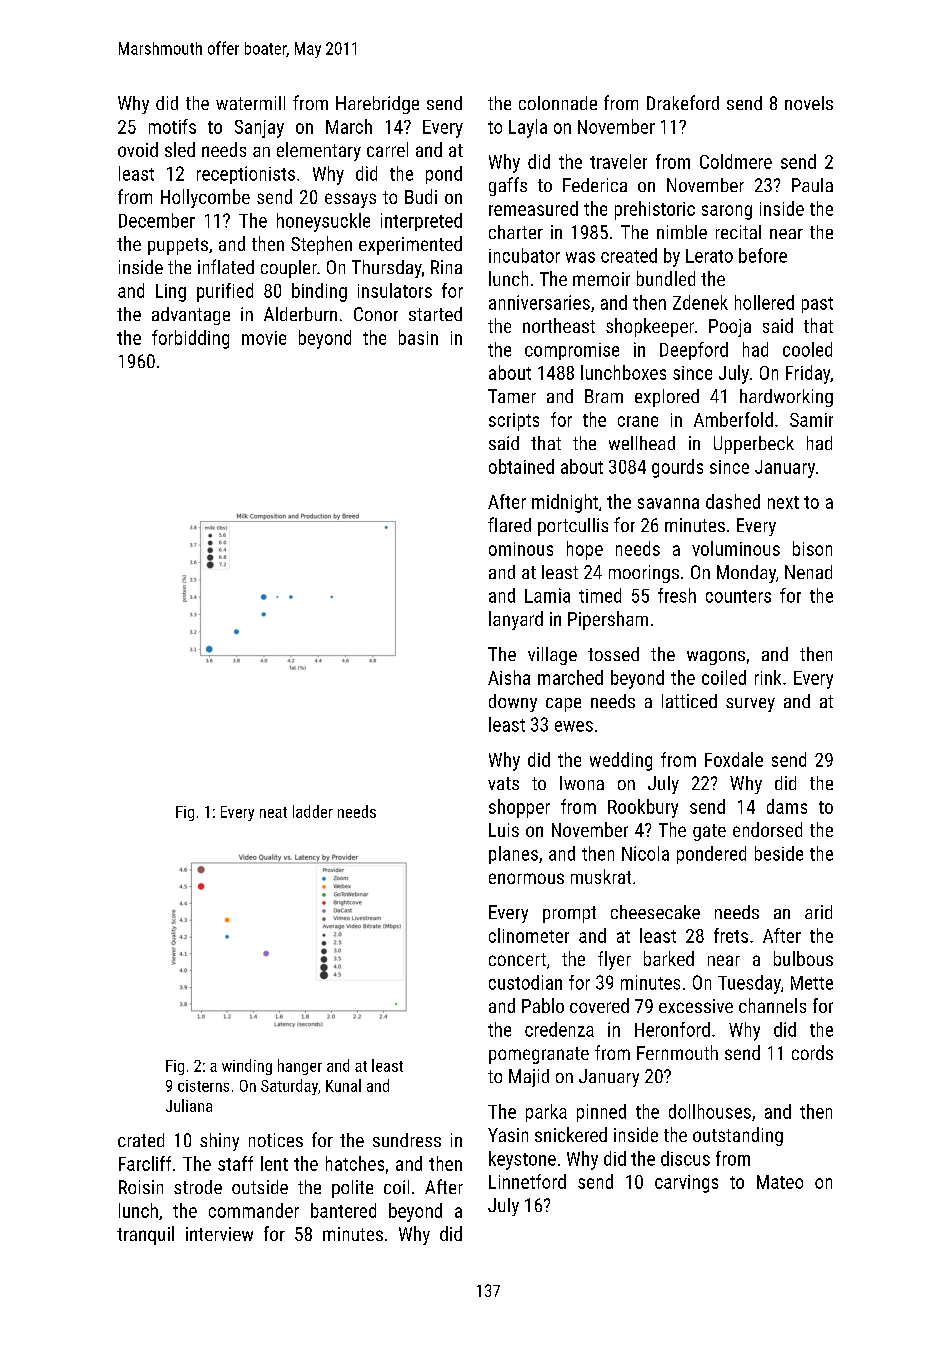  Describe the element at coordinates (273, 812) in the image. I see `neat` at that location.
